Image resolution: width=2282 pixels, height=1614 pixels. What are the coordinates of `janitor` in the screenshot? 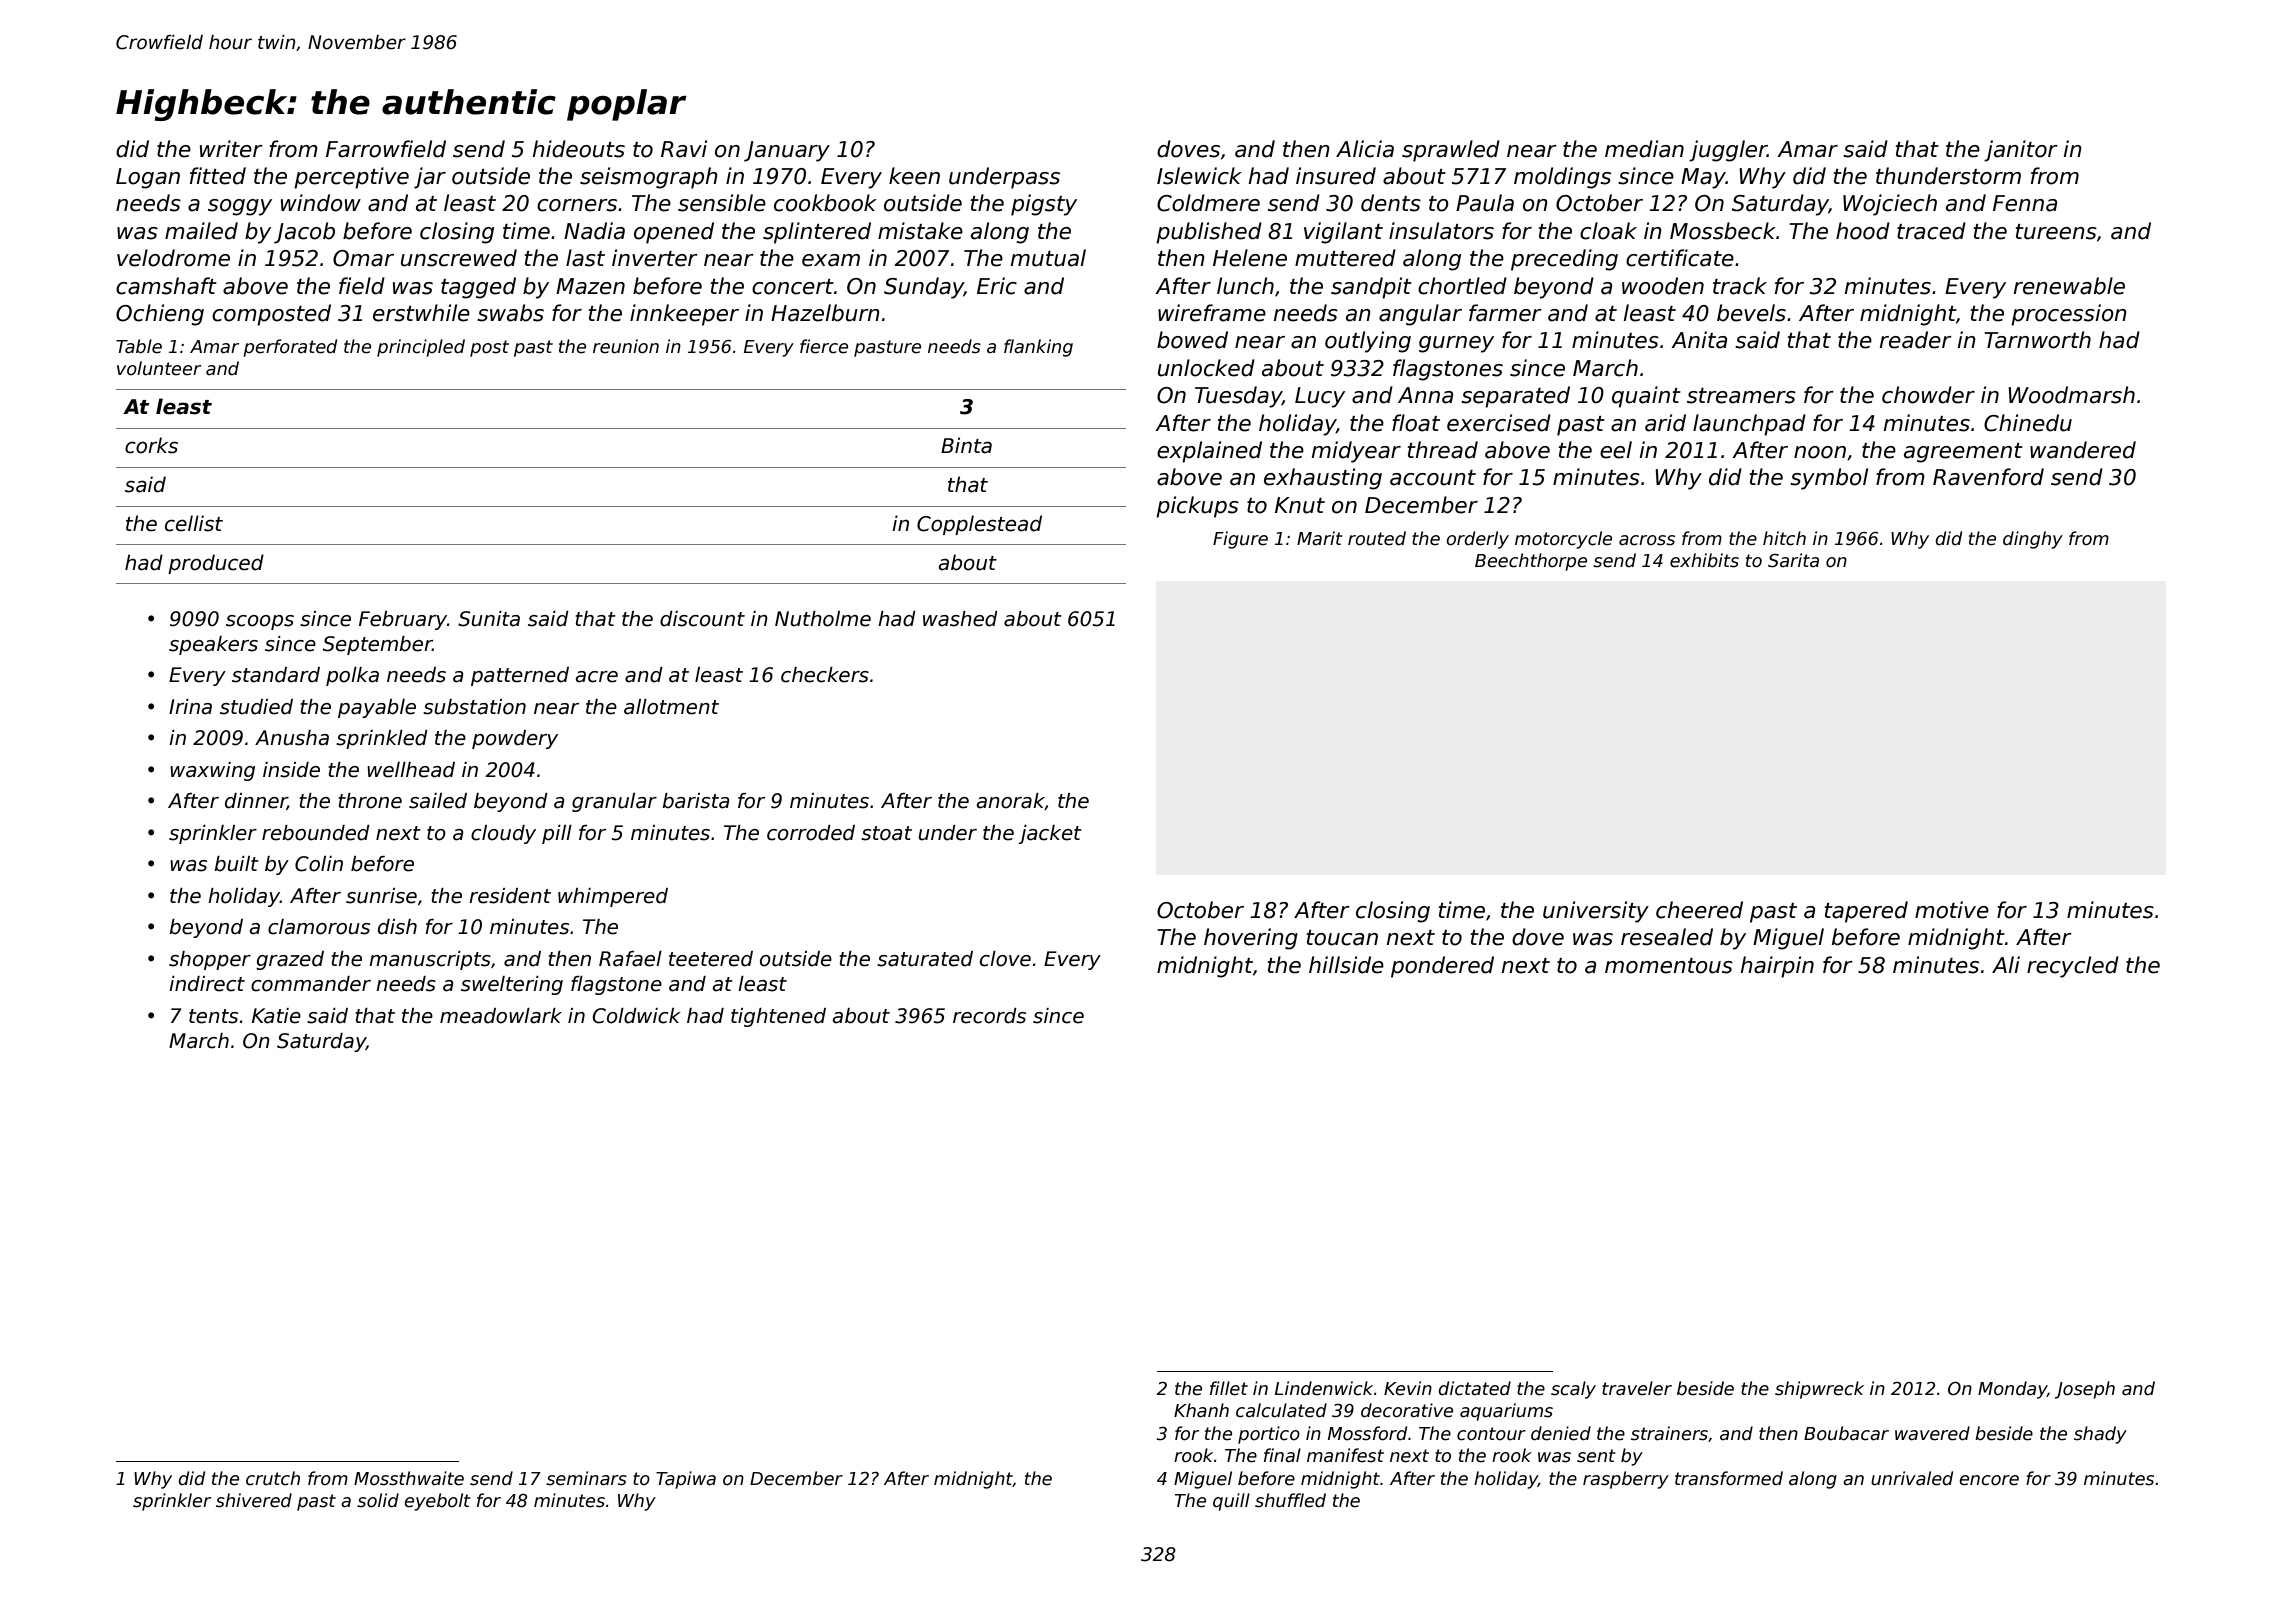 It's located at (2021, 151).
